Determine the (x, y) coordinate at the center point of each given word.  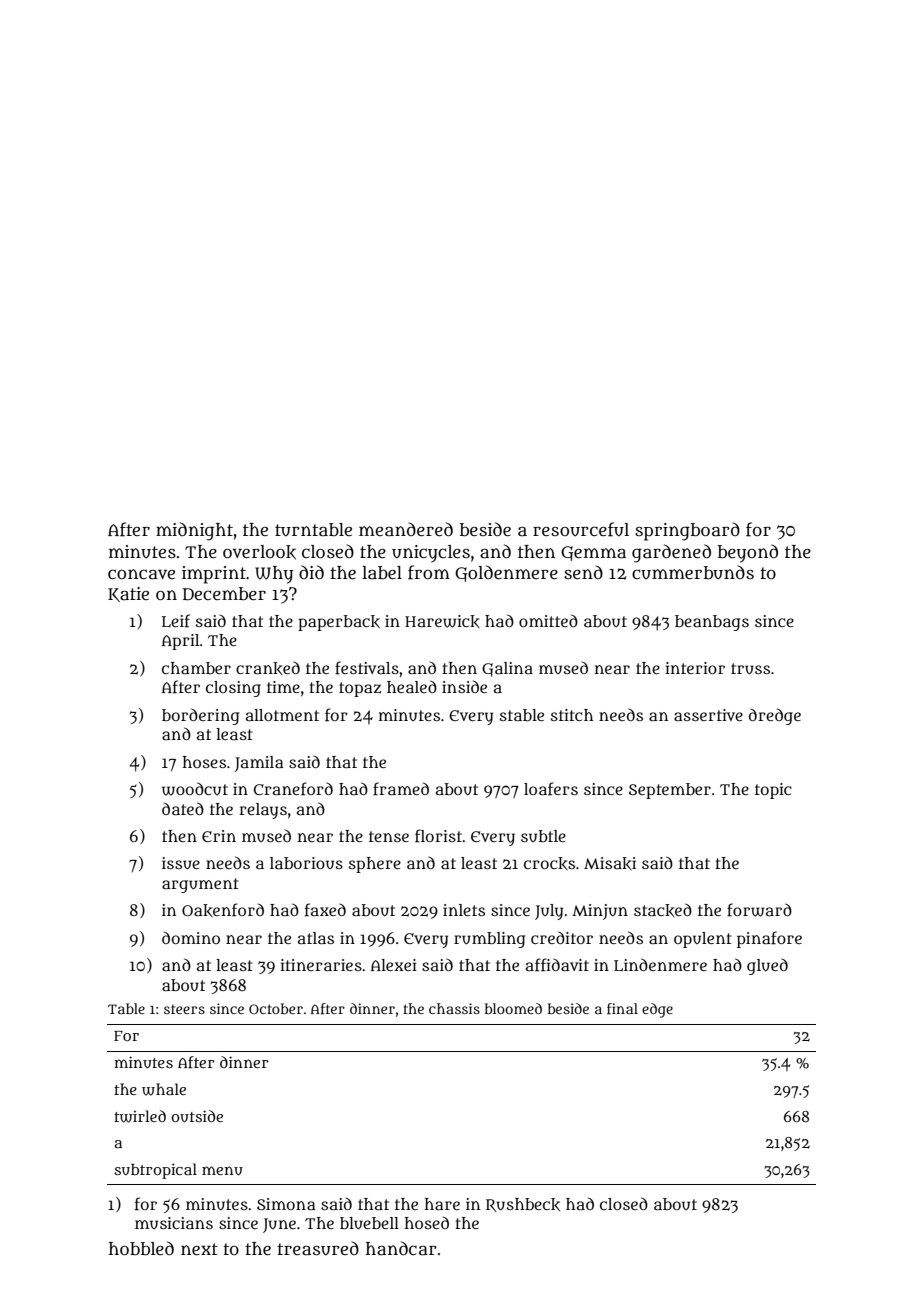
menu (222, 1171)
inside (464, 686)
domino (191, 937)
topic (773, 791)
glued (767, 966)
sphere (375, 865)
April (181, 642)
